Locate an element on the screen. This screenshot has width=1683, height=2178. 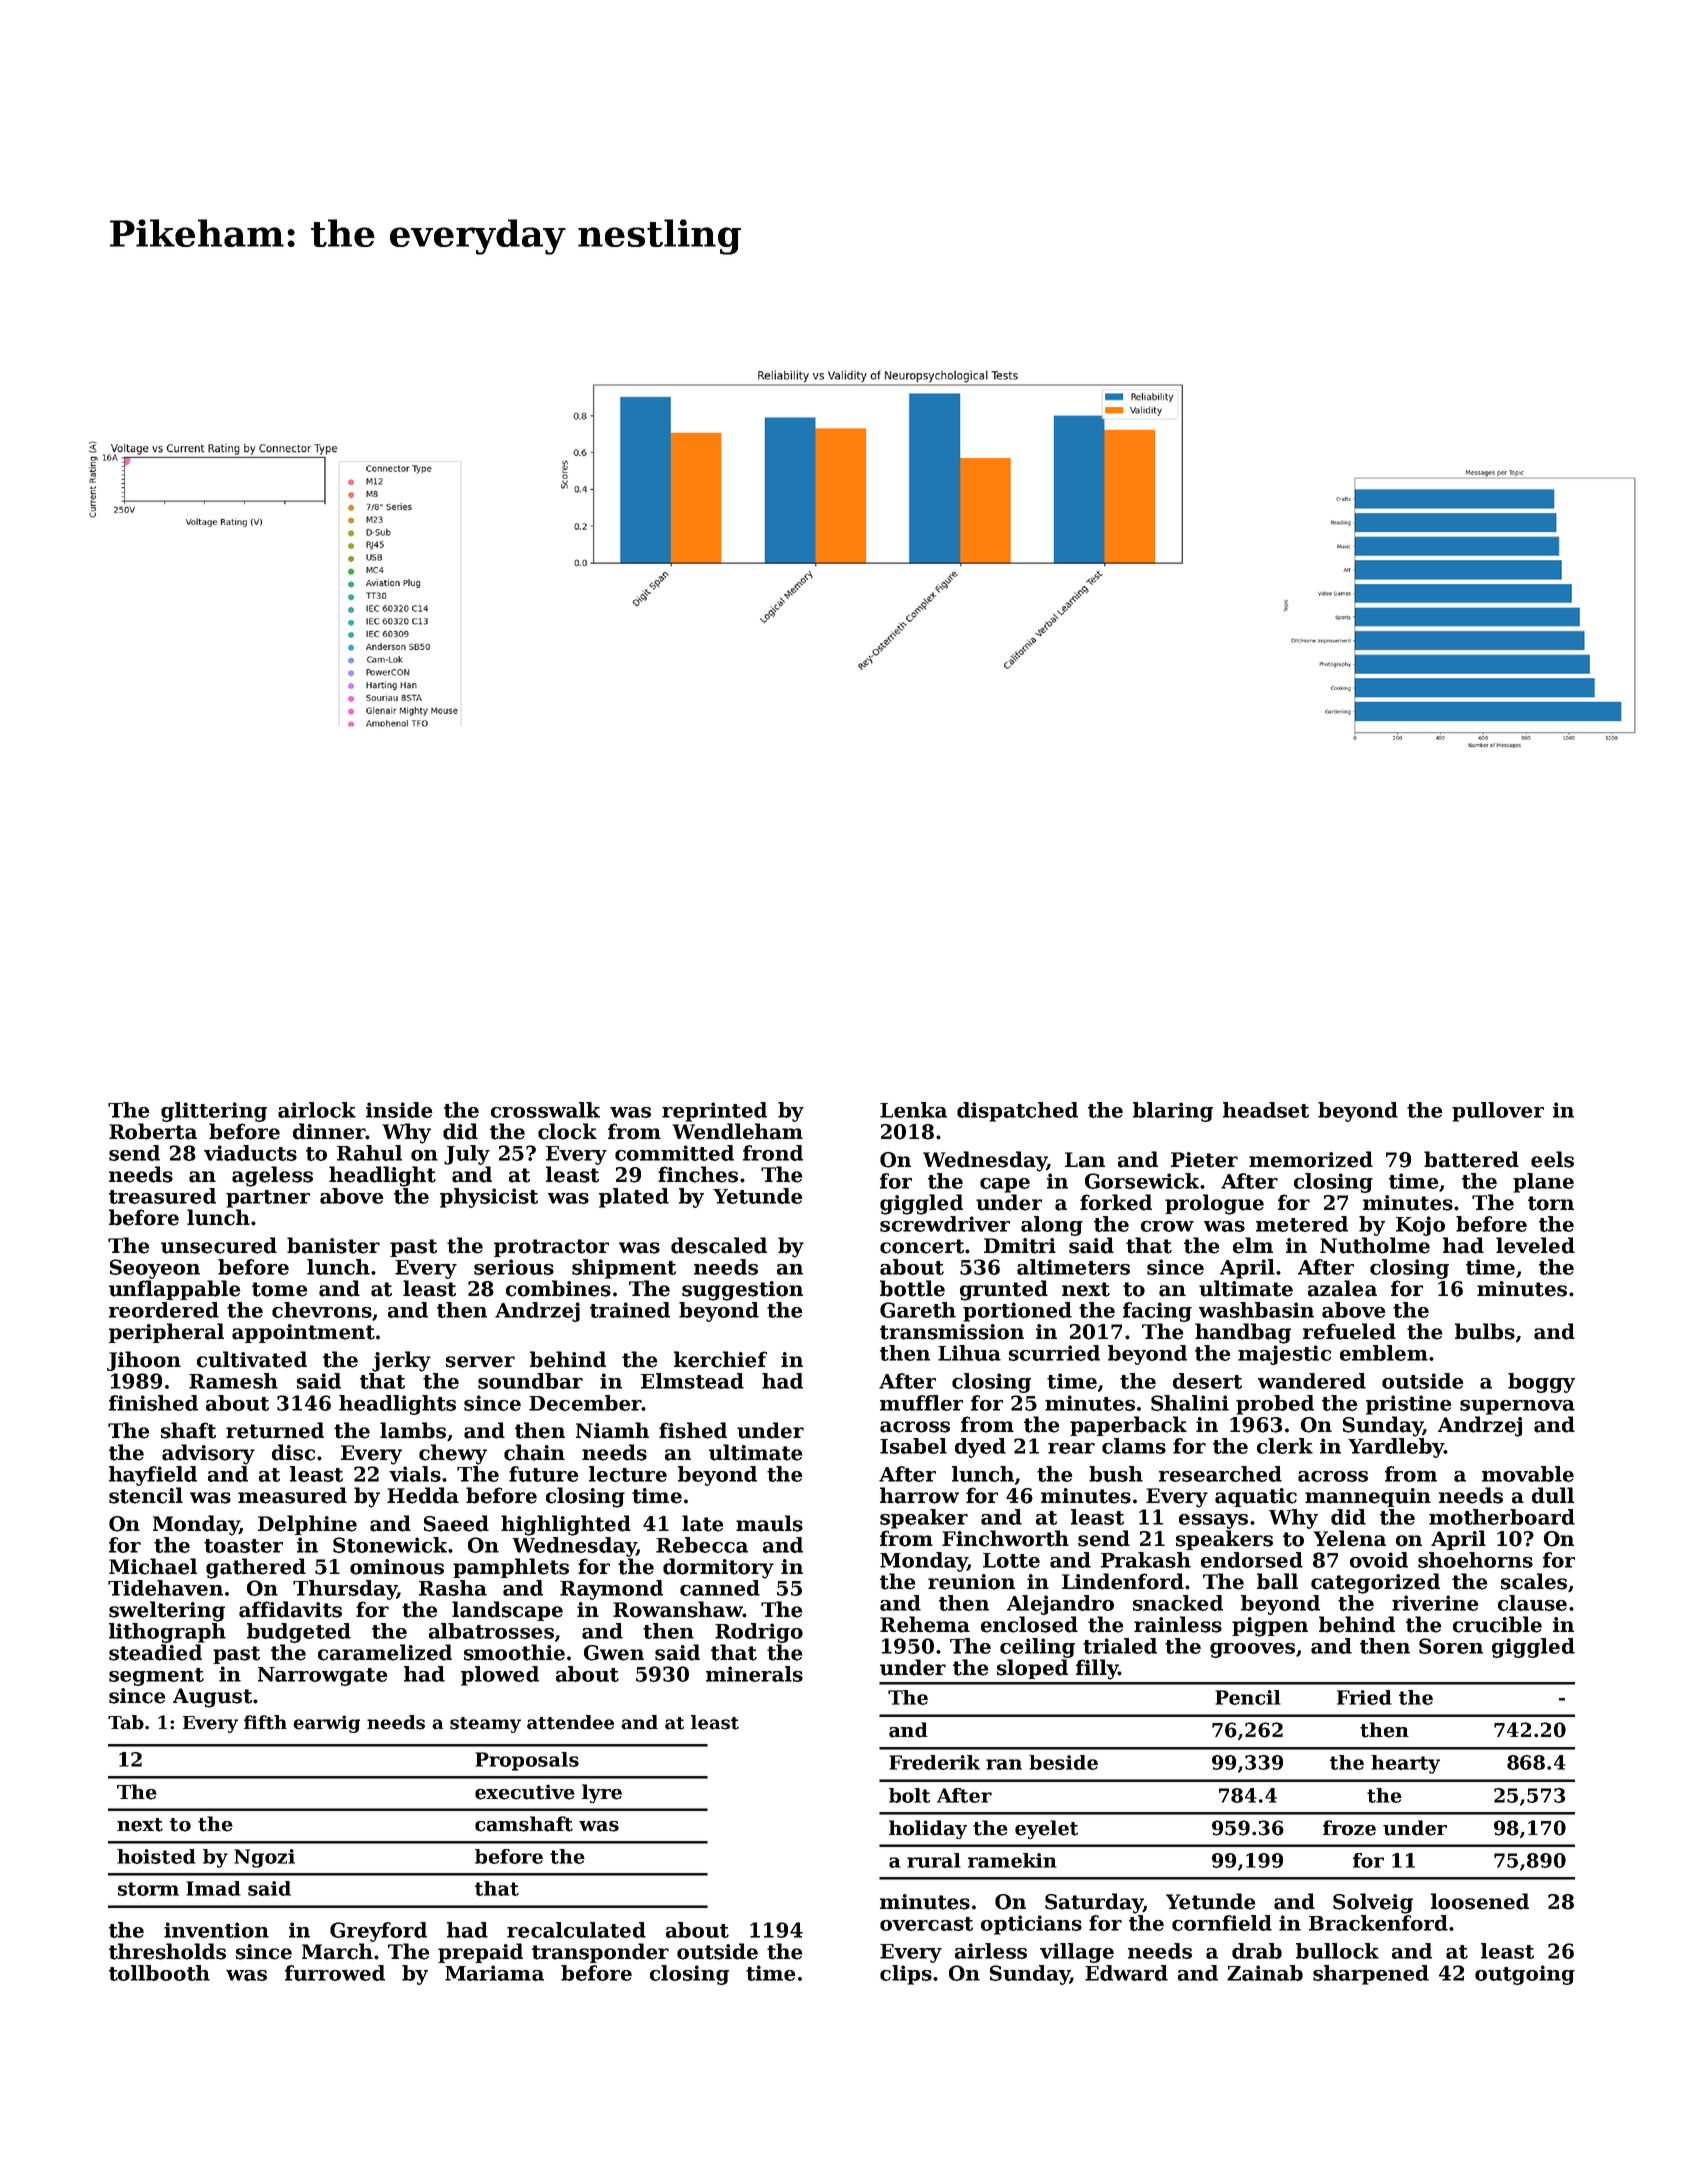
finished is located at coordinates (153, 1403).
